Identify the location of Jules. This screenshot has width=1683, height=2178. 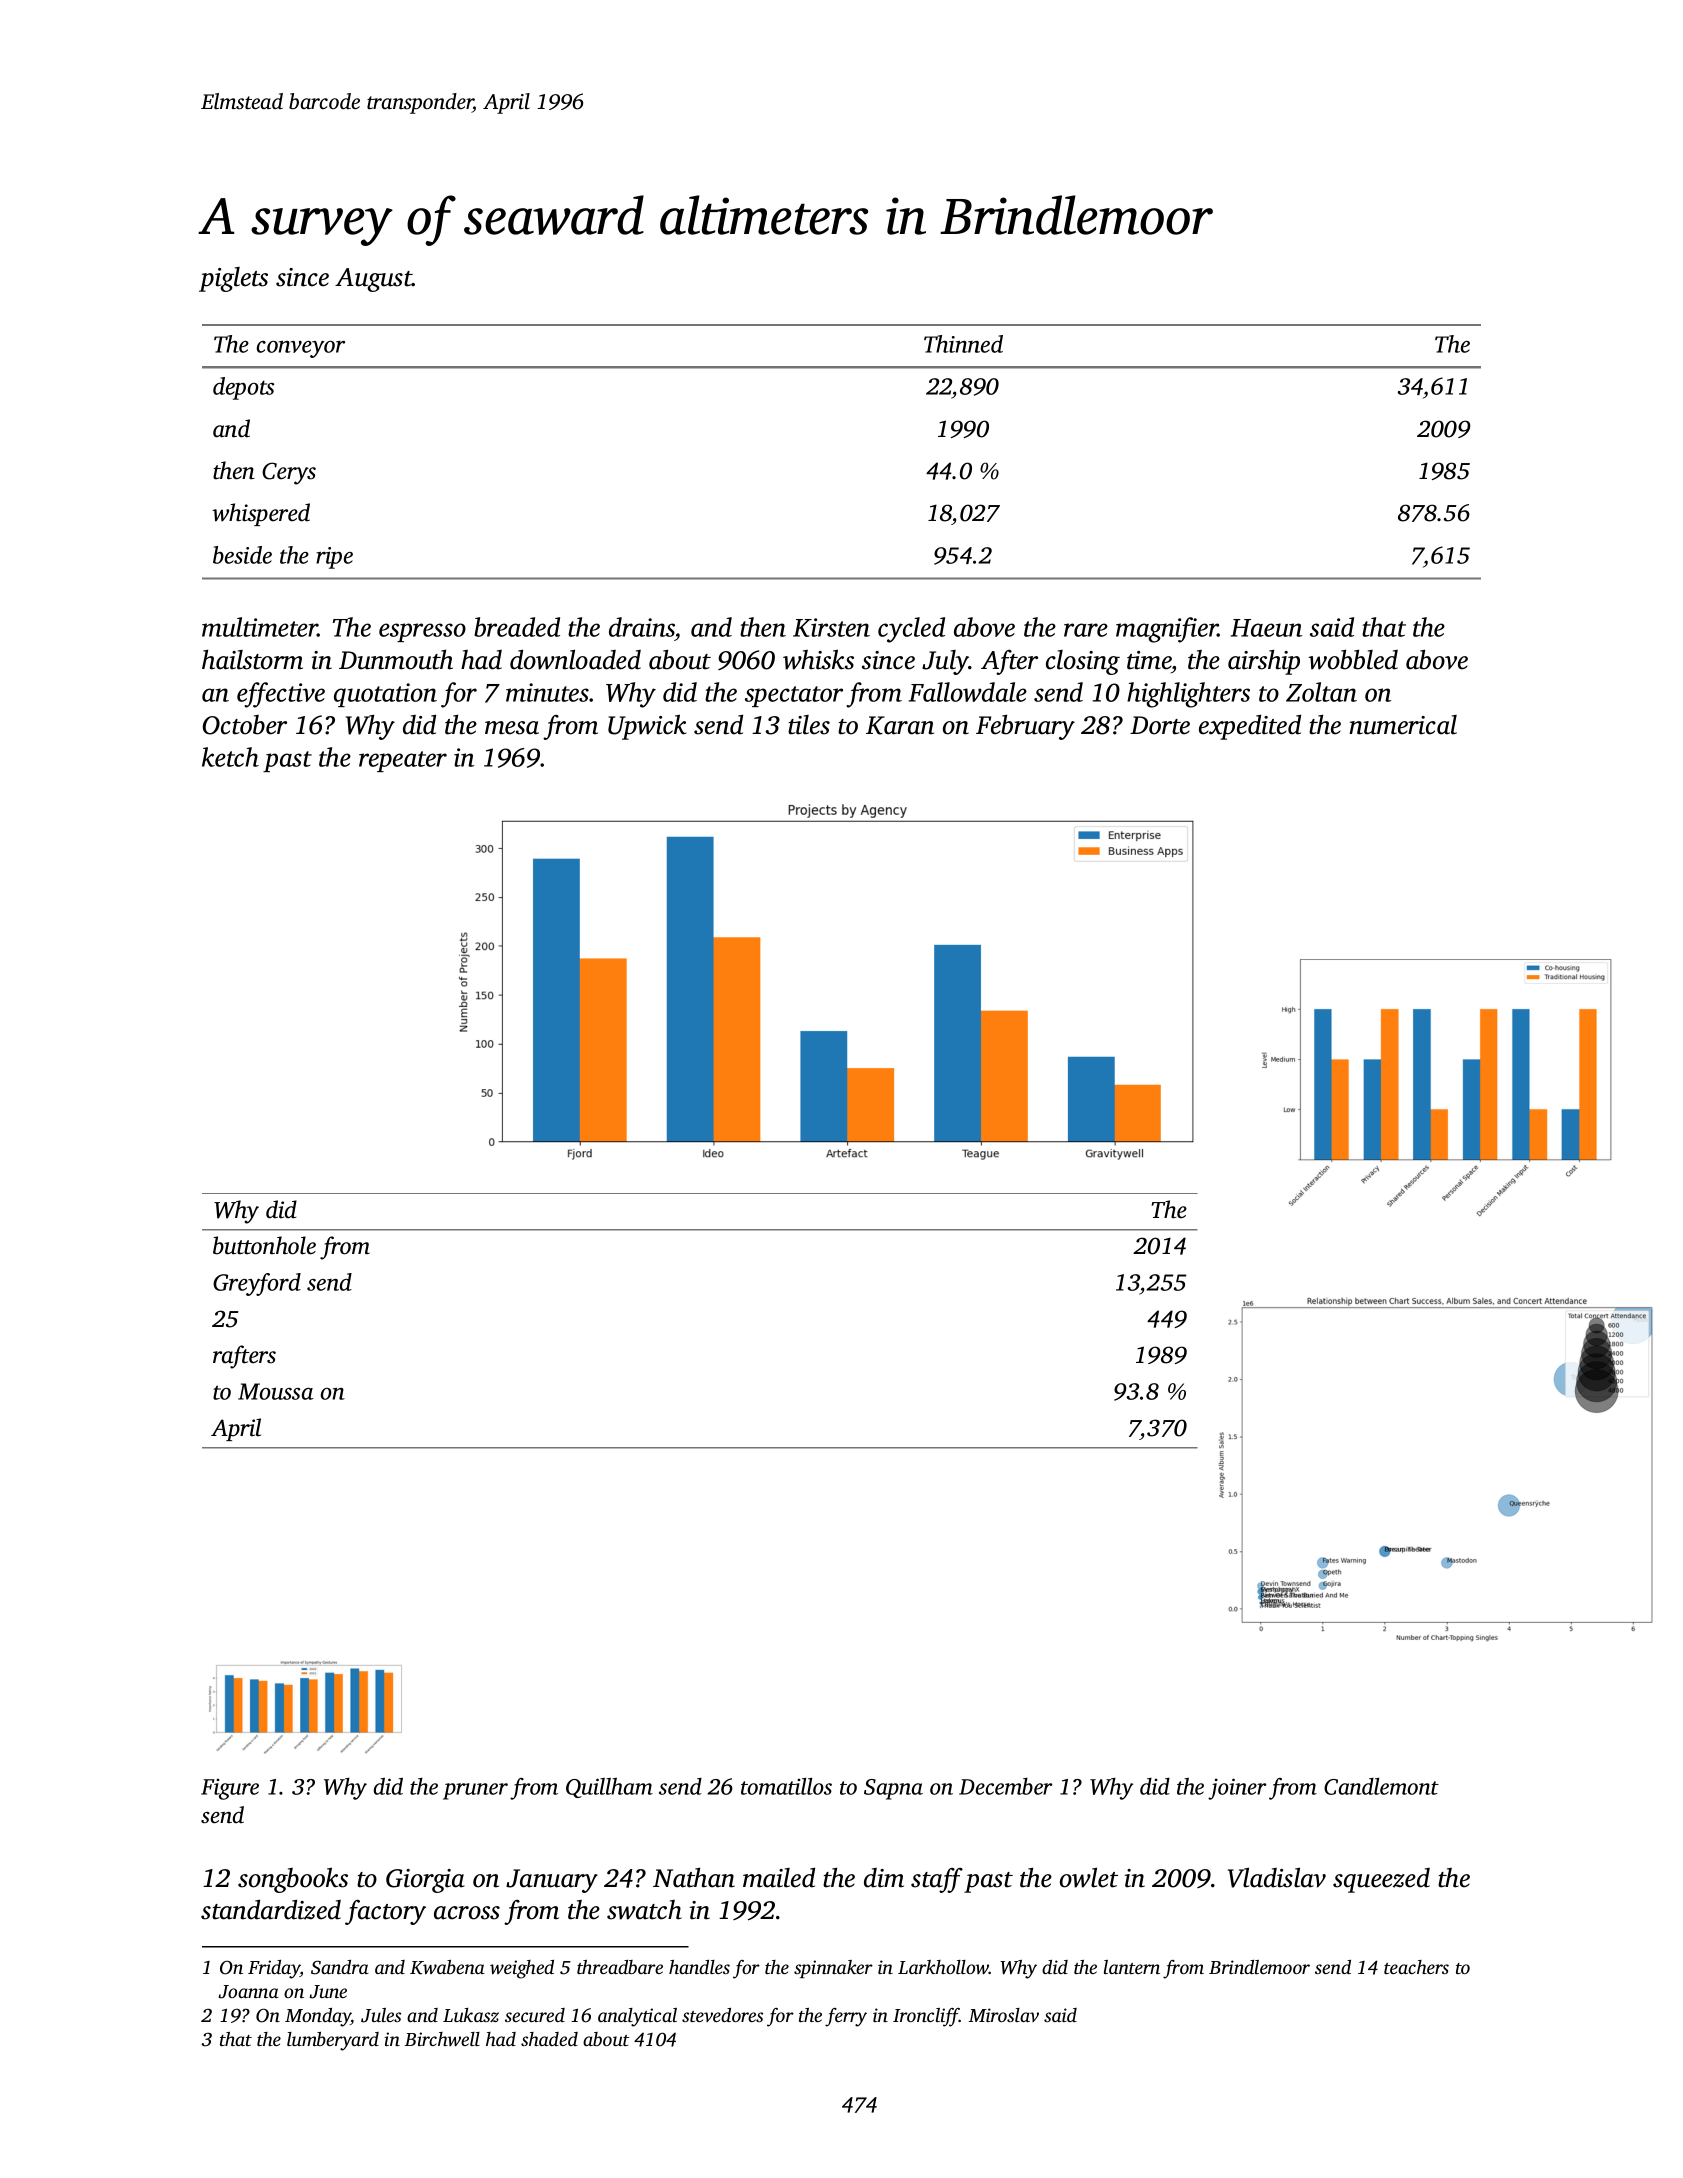
(381, 2015).
